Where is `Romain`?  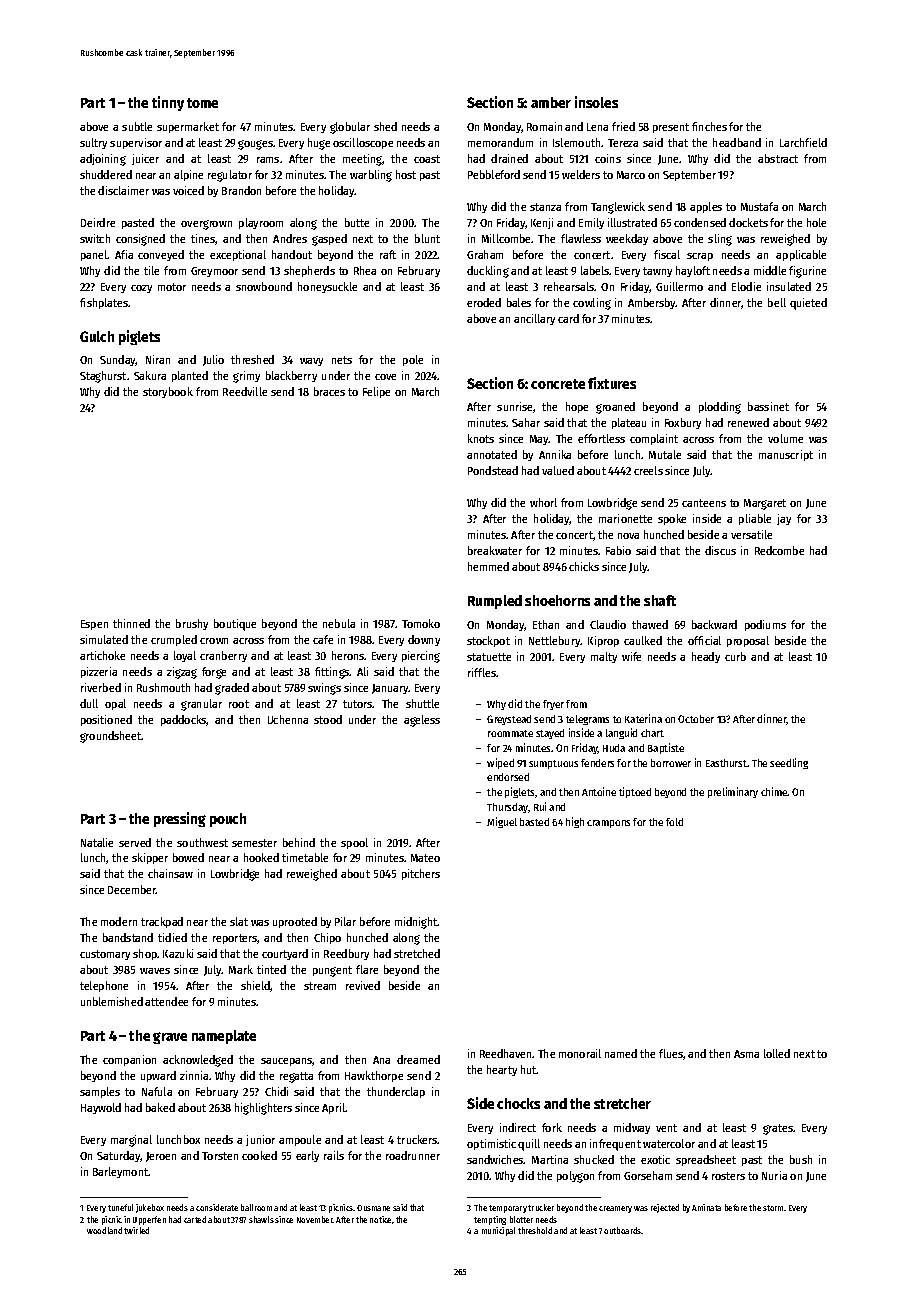 Romain is located at coordinates (544, 126).
